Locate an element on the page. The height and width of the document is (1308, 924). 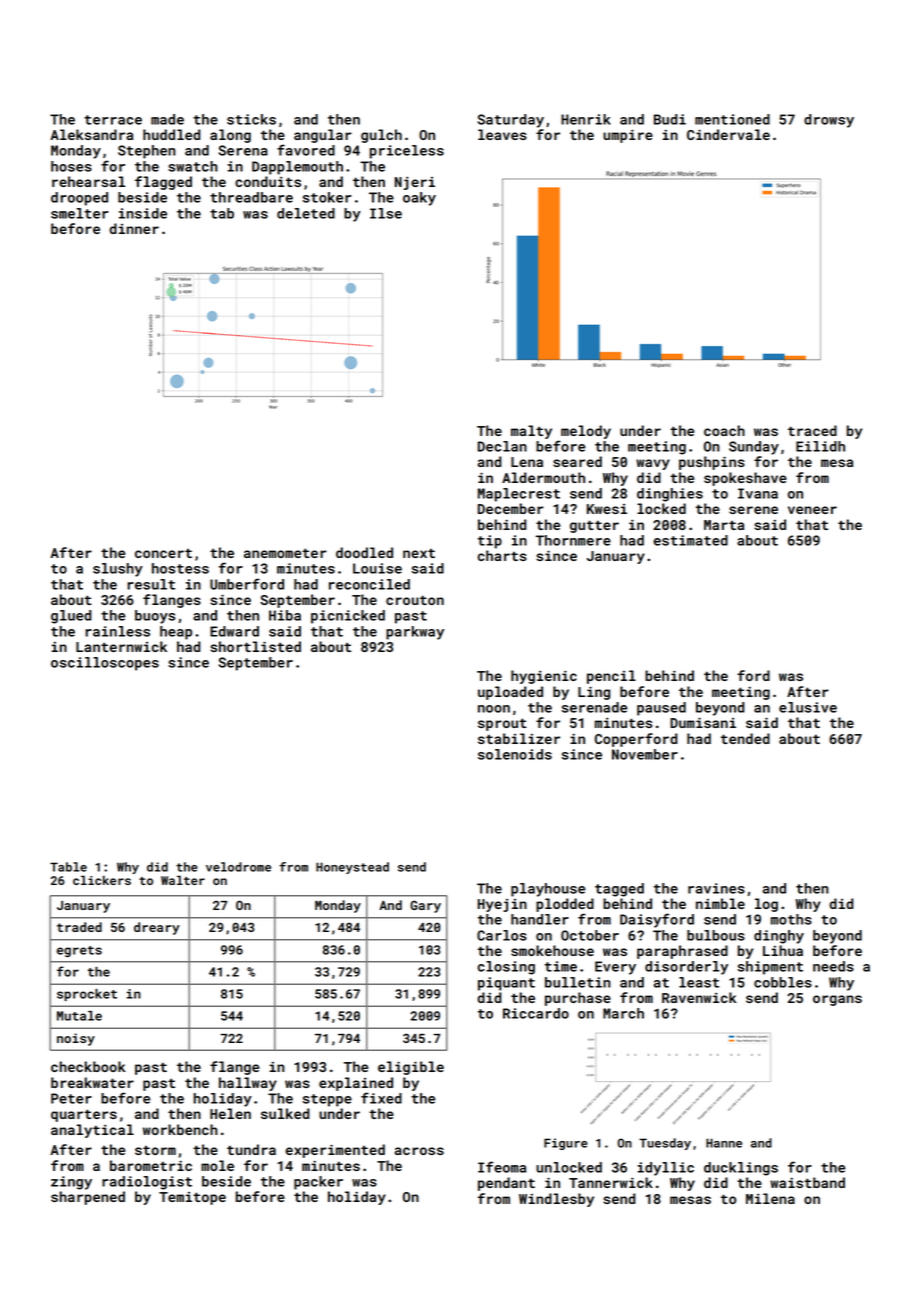
dinner is located at coordinates (134, 228).
